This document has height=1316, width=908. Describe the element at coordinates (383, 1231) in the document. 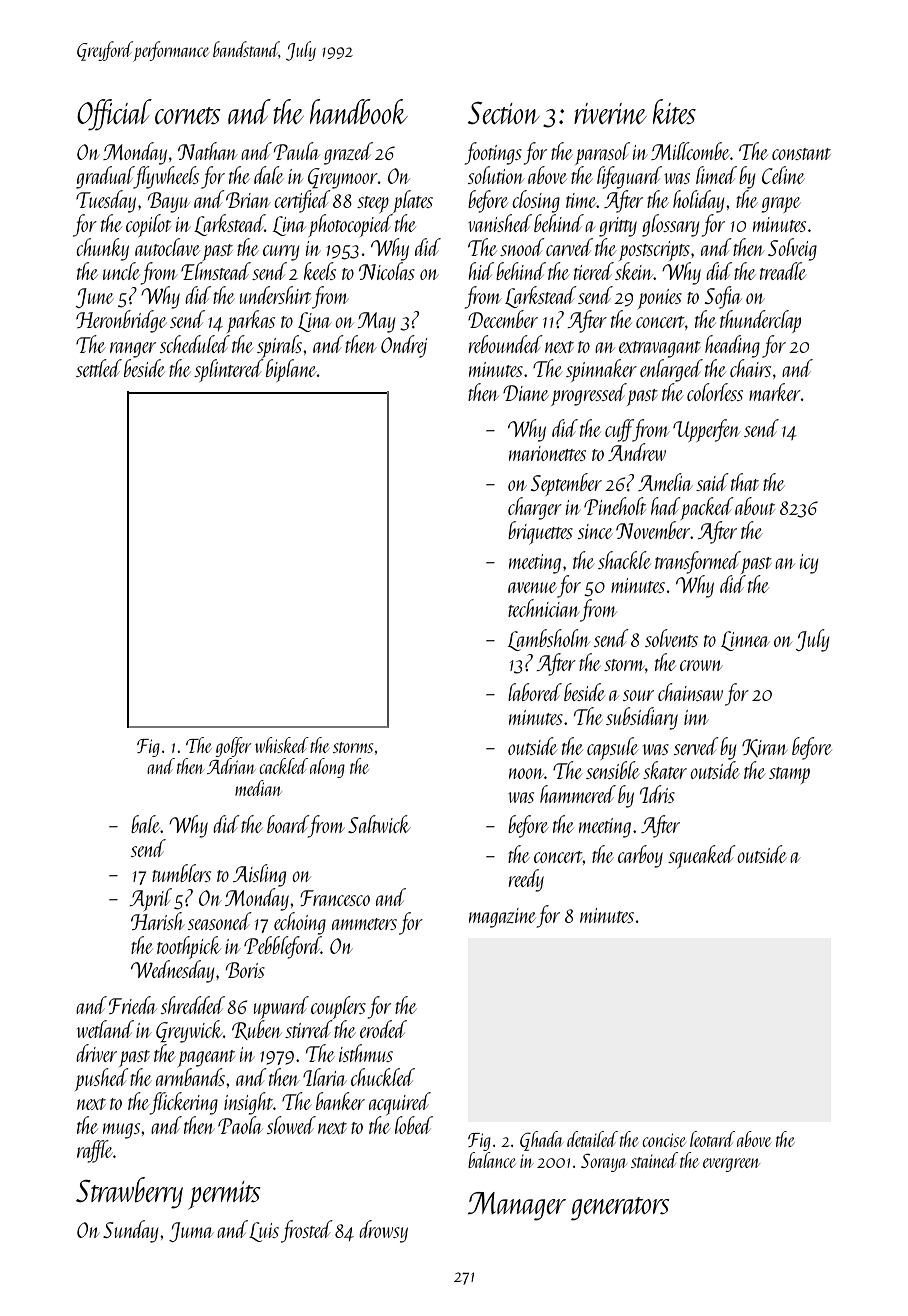

I see `drowsy` at that location.
